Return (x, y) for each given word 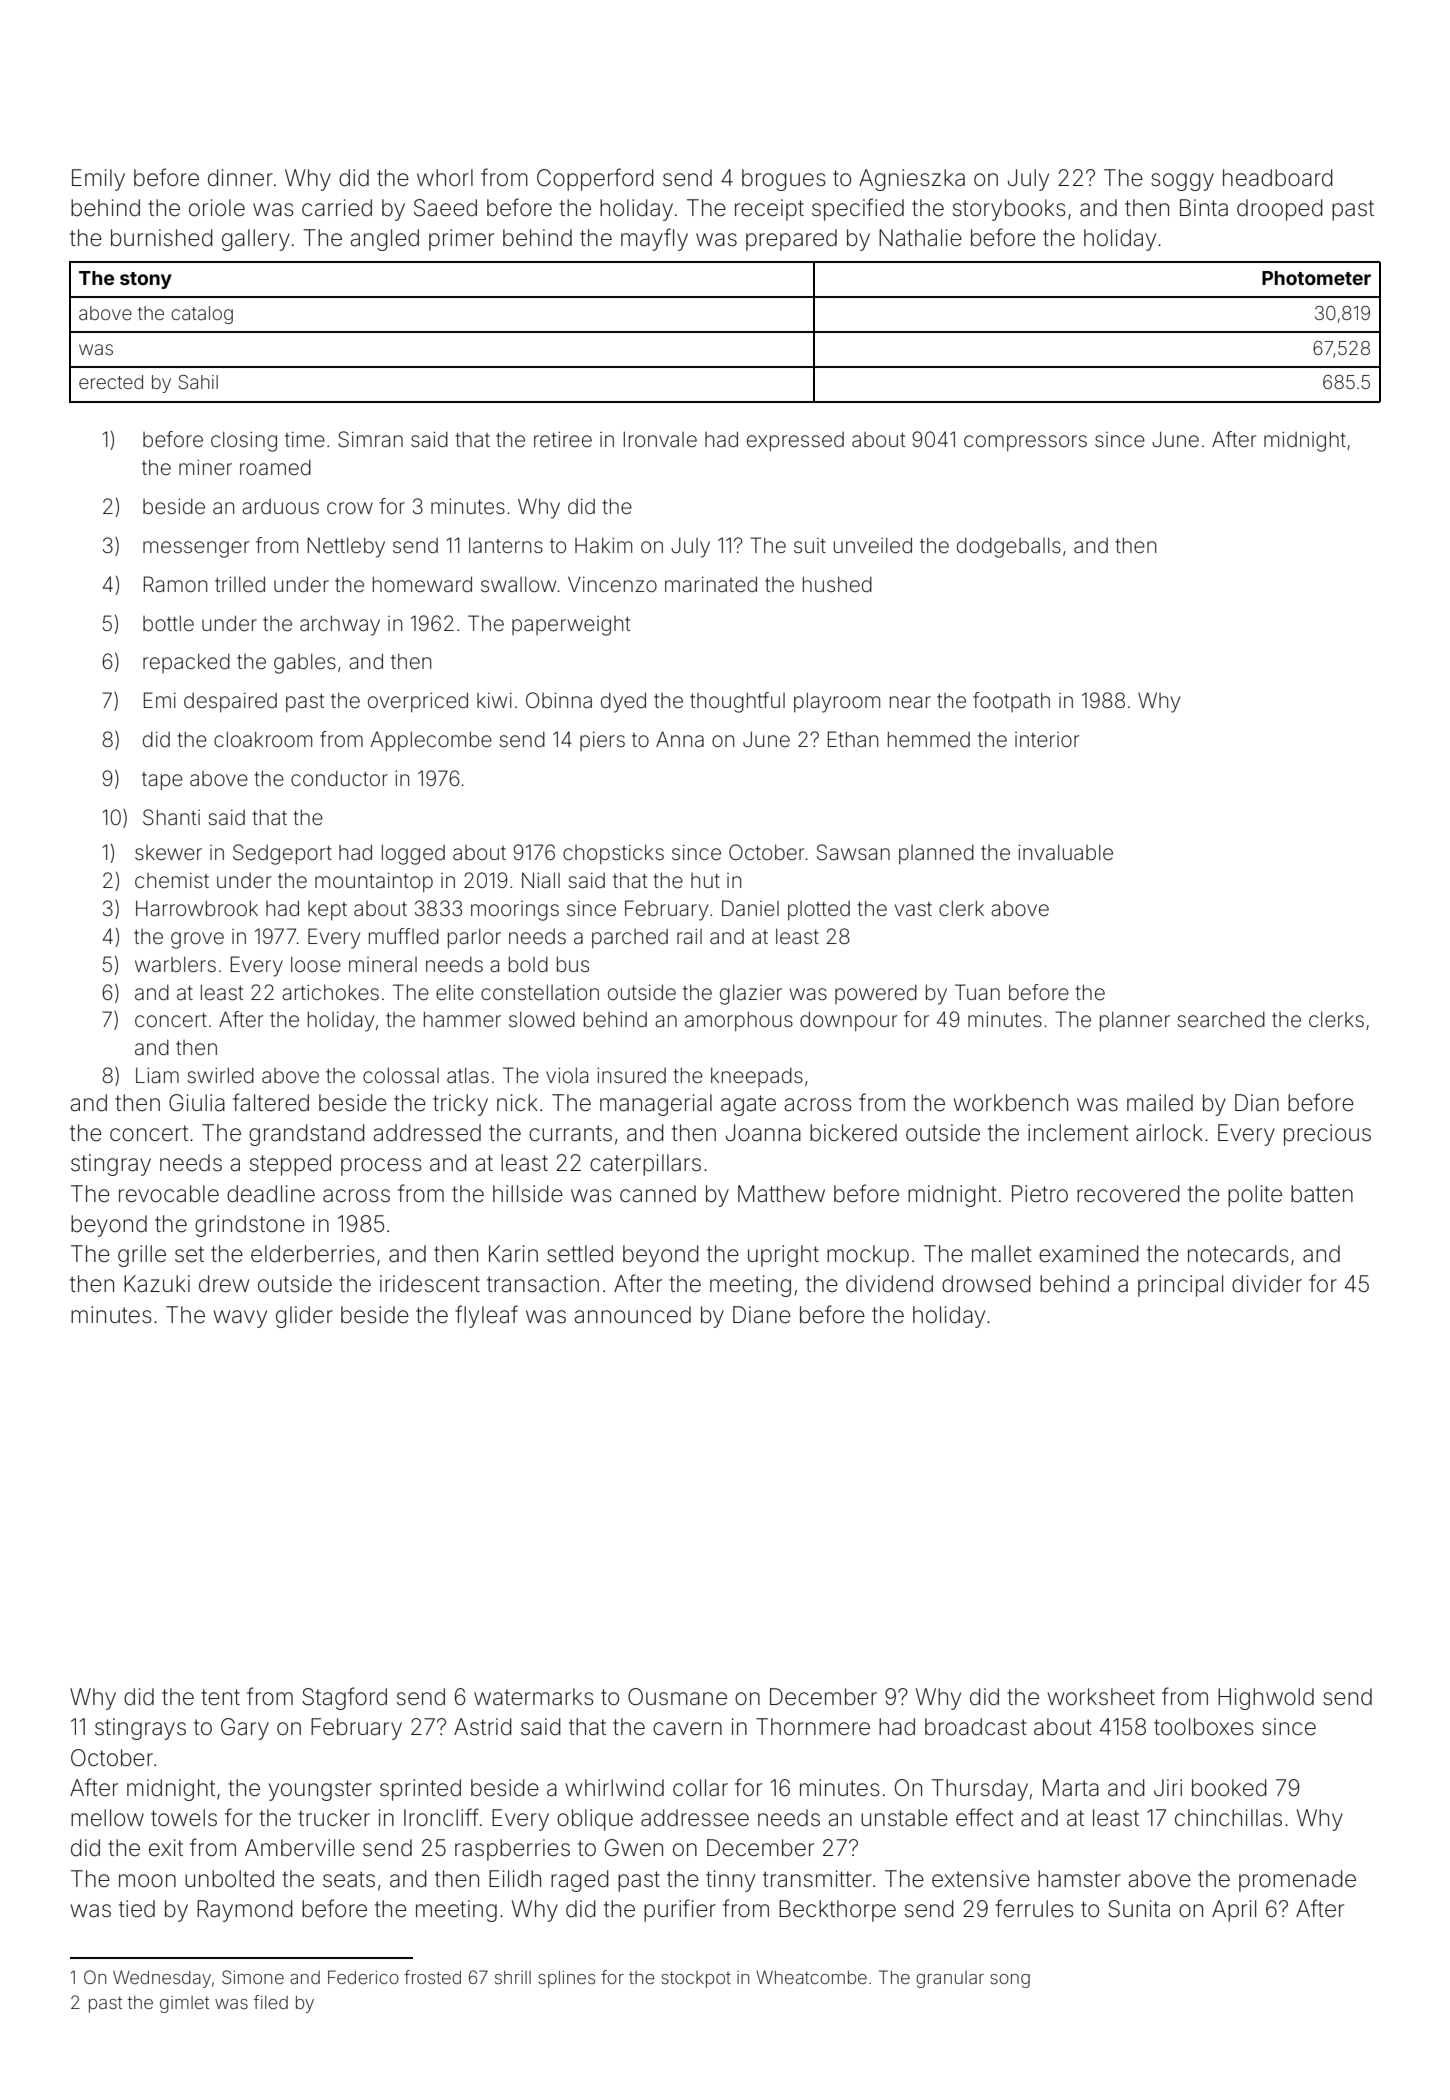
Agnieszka (912, 180)
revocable (169, 1194)
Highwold (1266, 1699)
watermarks (534, 1697)
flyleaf (486, 1316)
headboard (1278, 178)
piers (602, 741)
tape (162, 781)
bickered (853, 1133)
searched (1221, 1019)
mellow (107, 1818)
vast (913, 909)
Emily (98, 180)
